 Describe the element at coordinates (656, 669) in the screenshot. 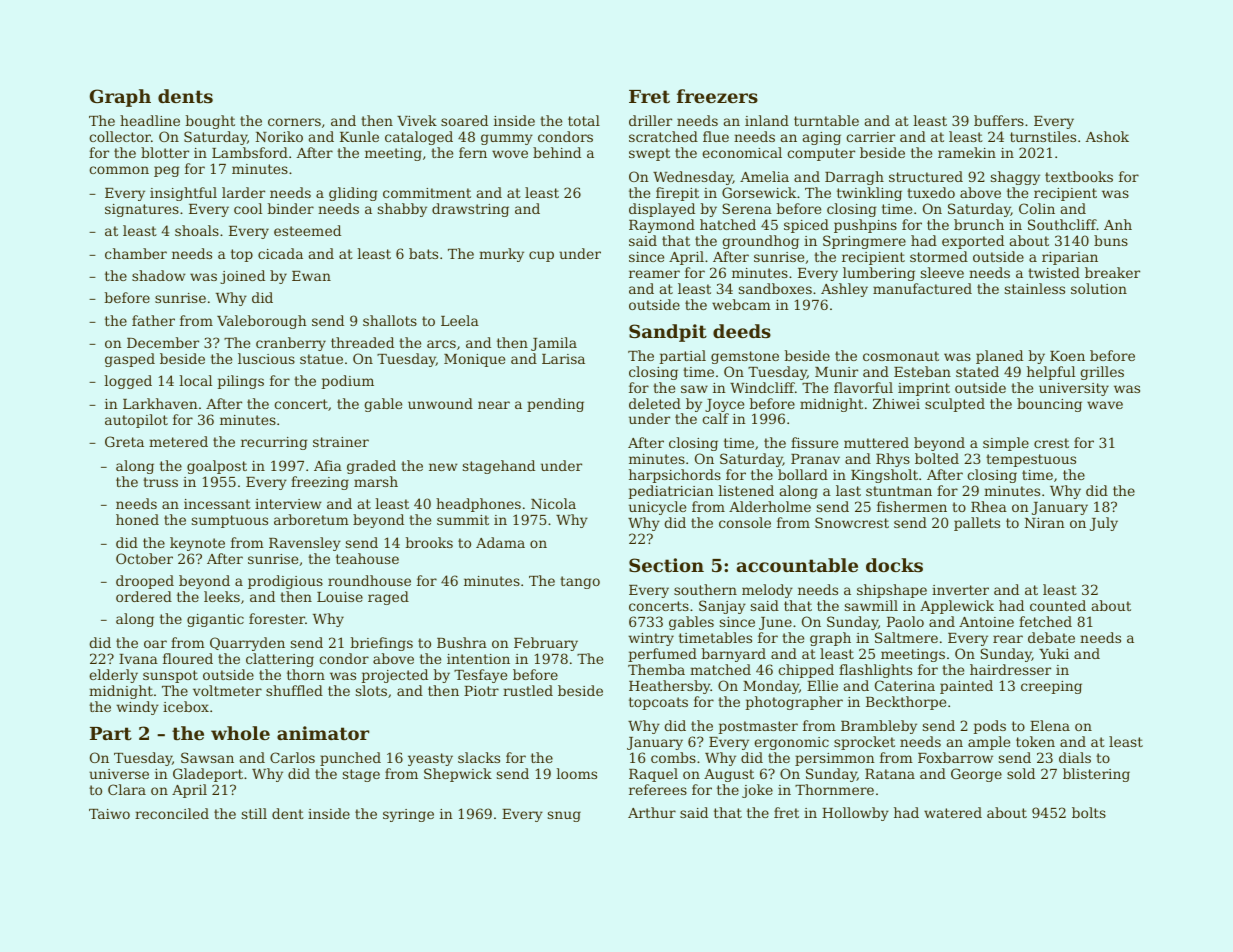

I see `Themba` at that location.
